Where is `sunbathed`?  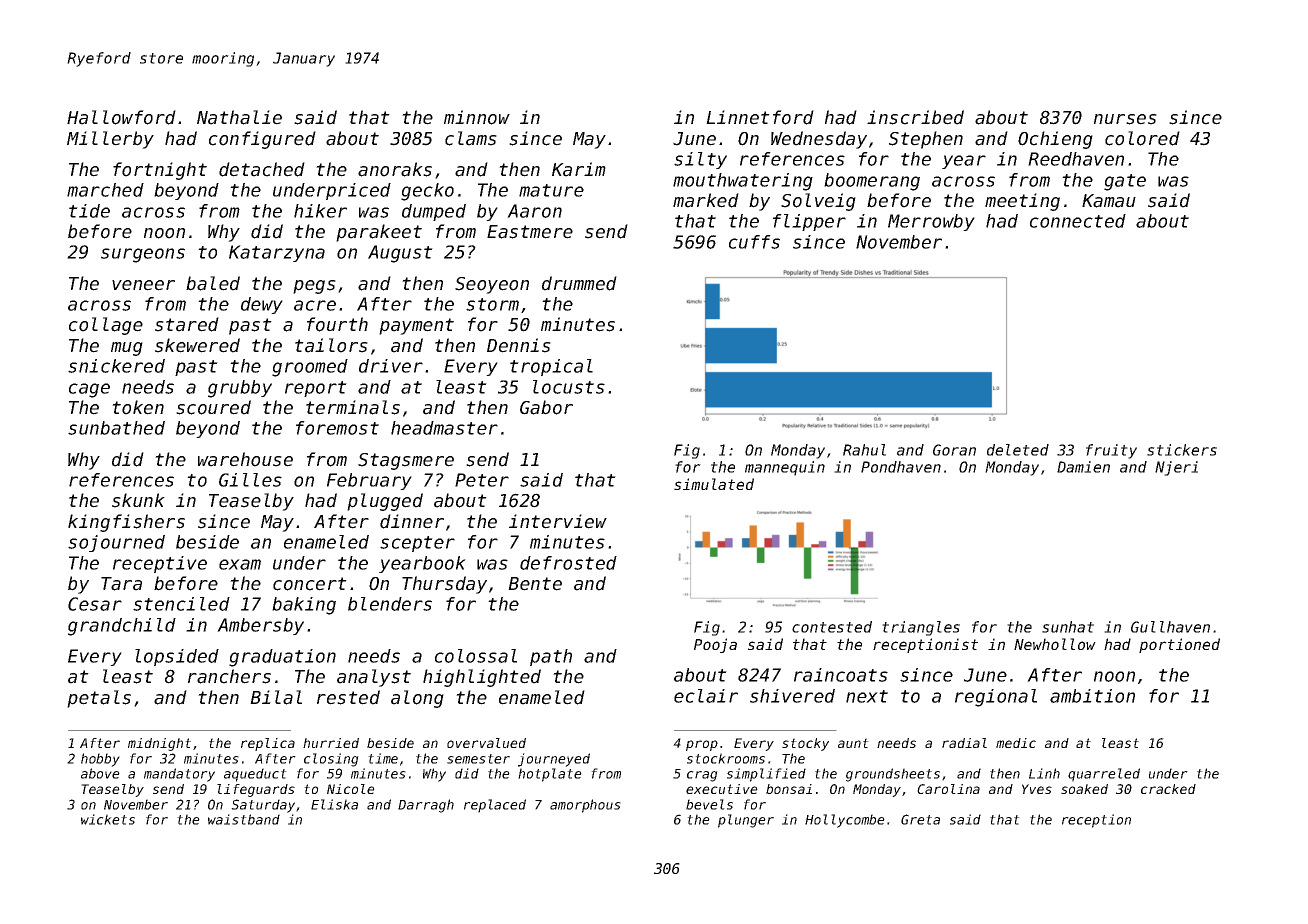
sunbathed is located at coordinates (116, 428).
